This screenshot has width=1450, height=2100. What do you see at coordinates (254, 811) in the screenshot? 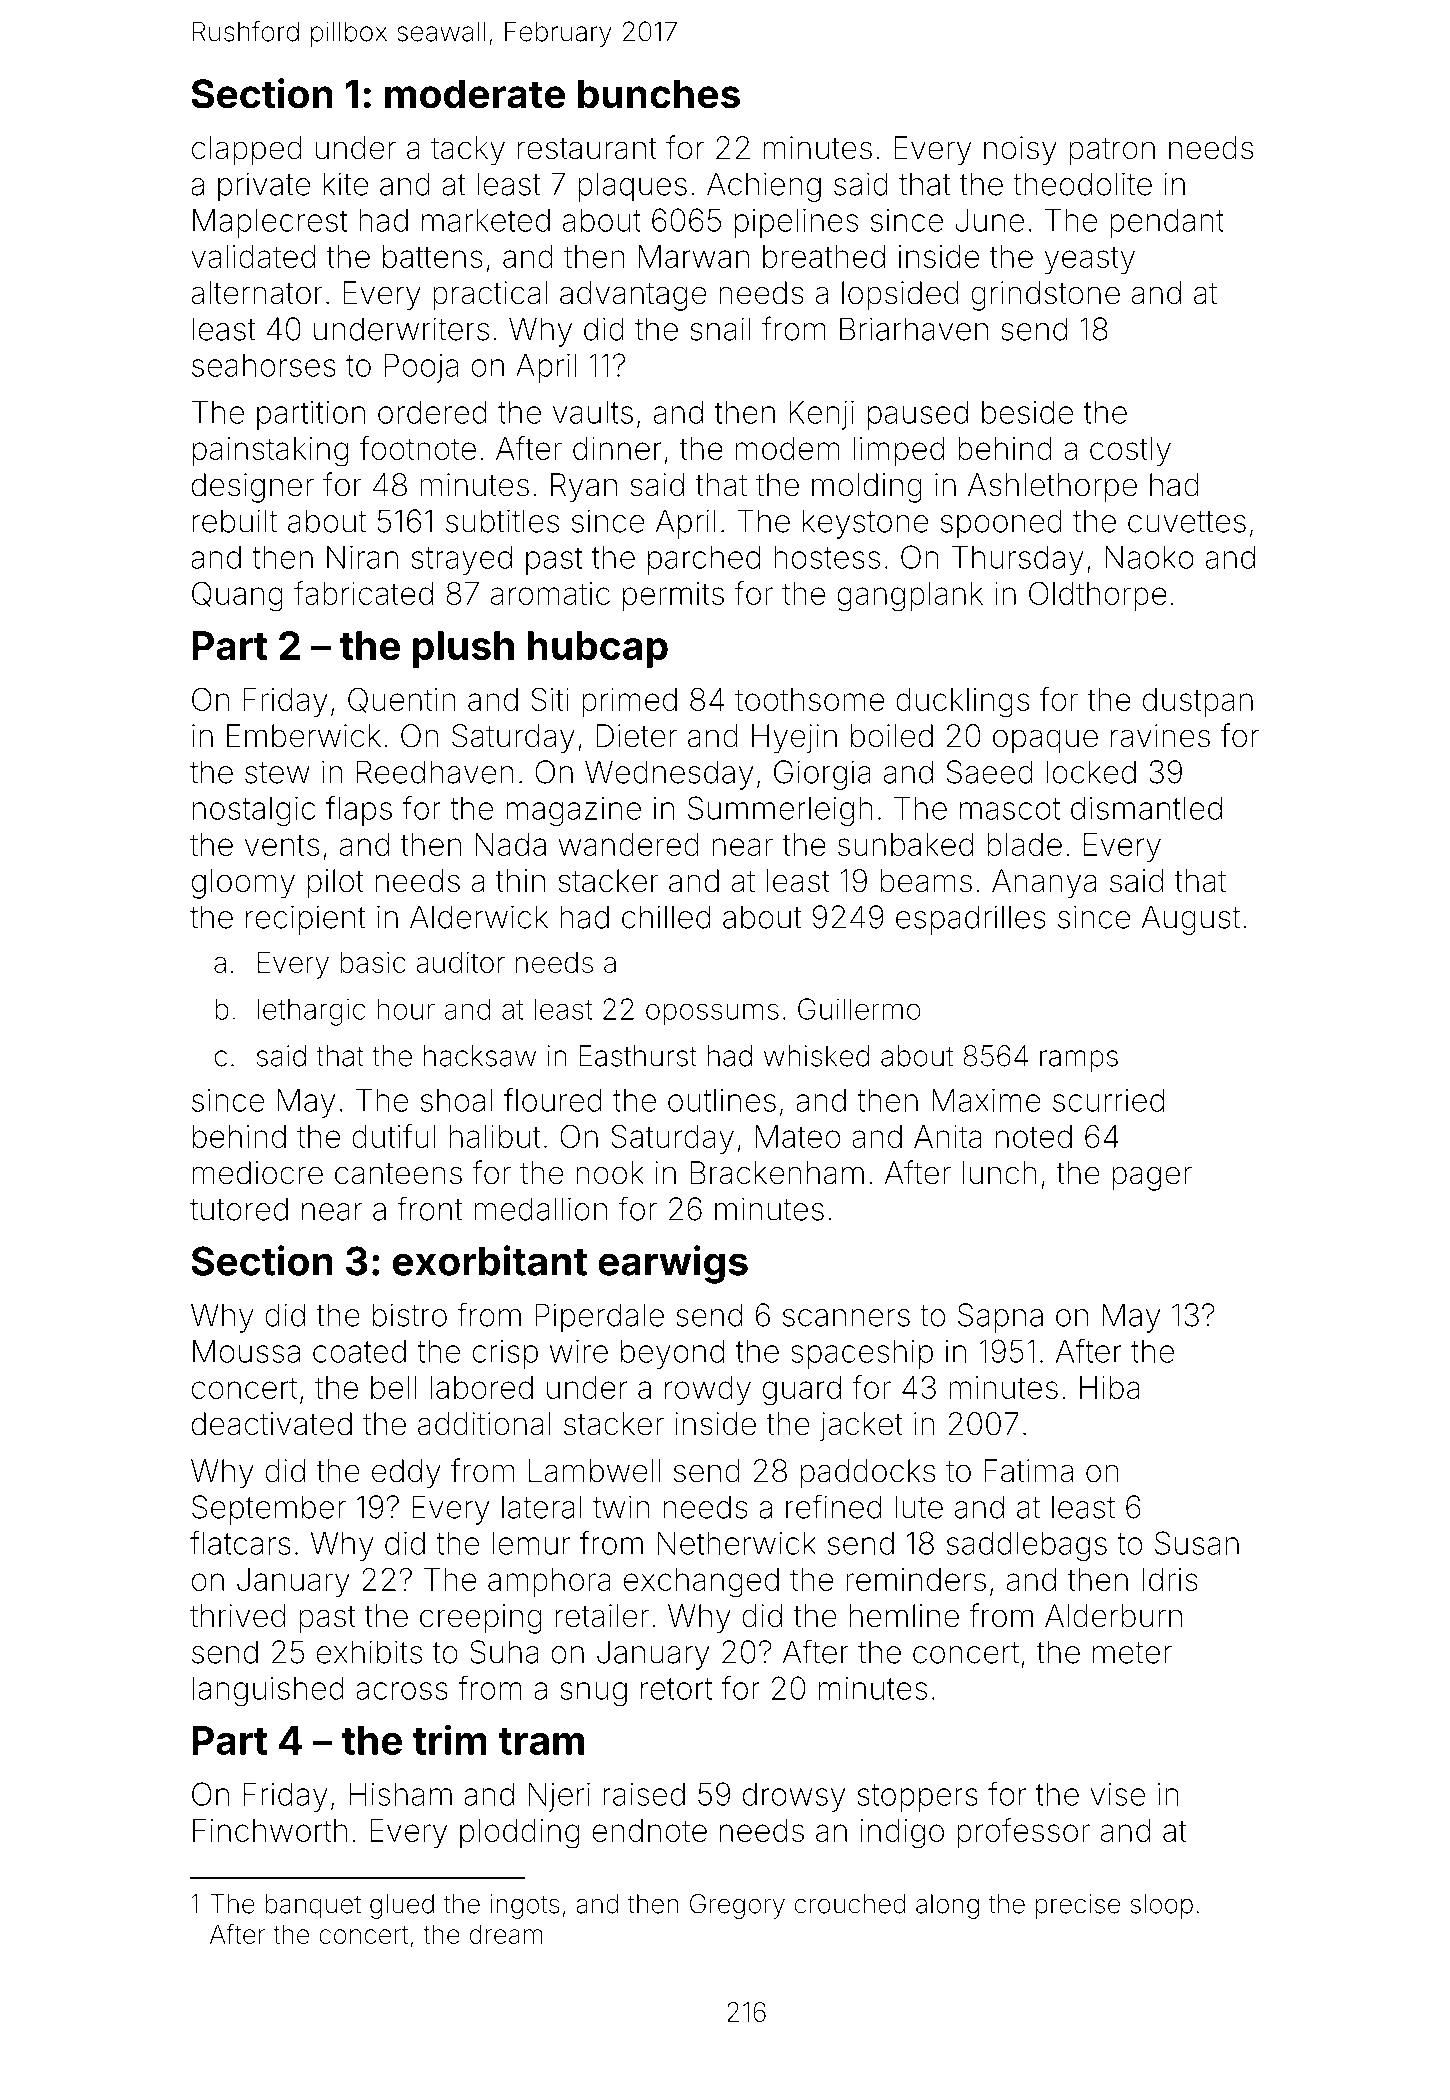
I see `nostalgic` at bounding box center [254, 811].
